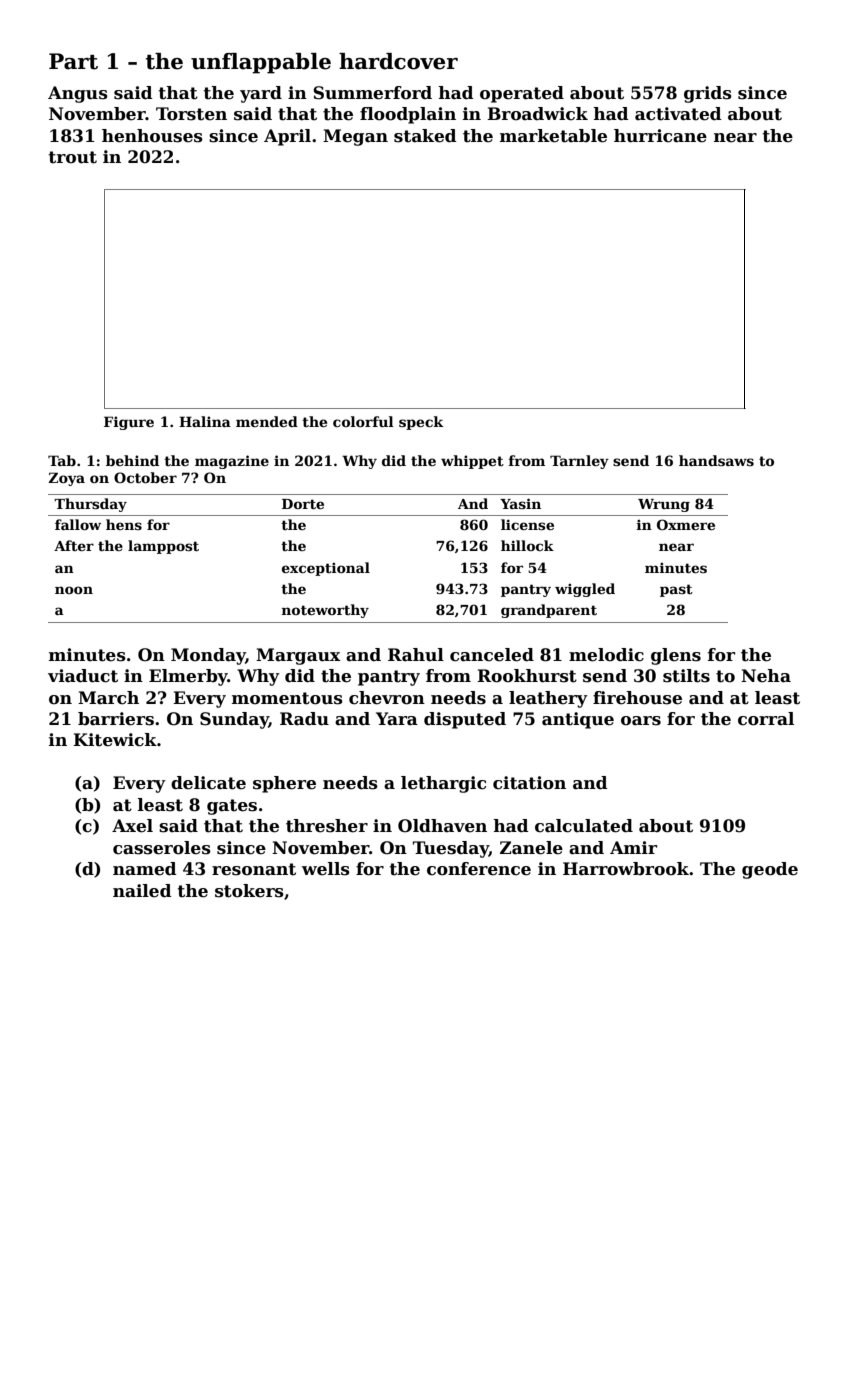 The image size is (849, 1400). I want to click on hillock, so click(527, 545).
